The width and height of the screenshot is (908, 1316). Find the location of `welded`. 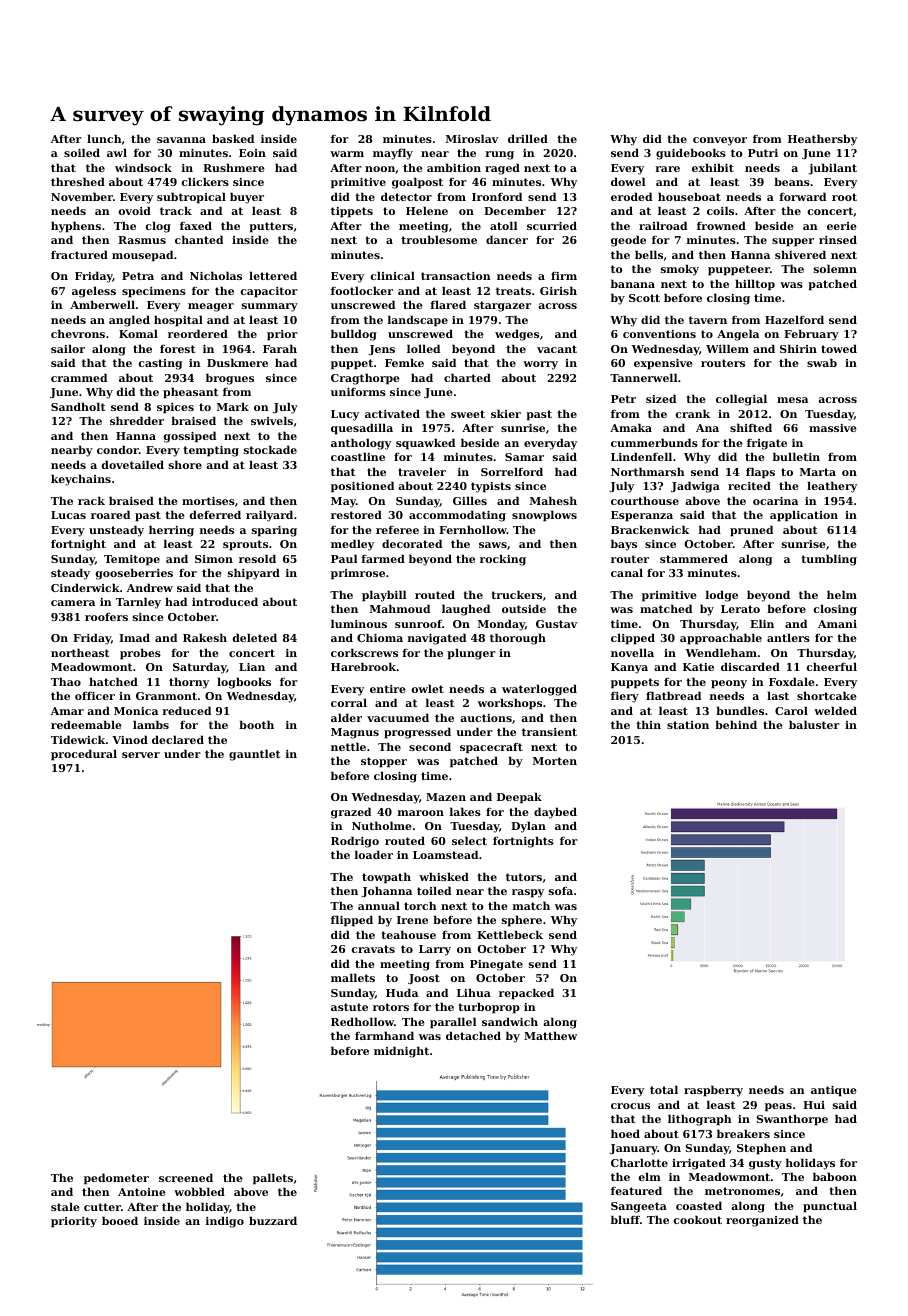

welded is located at coordinates (835, 710).
